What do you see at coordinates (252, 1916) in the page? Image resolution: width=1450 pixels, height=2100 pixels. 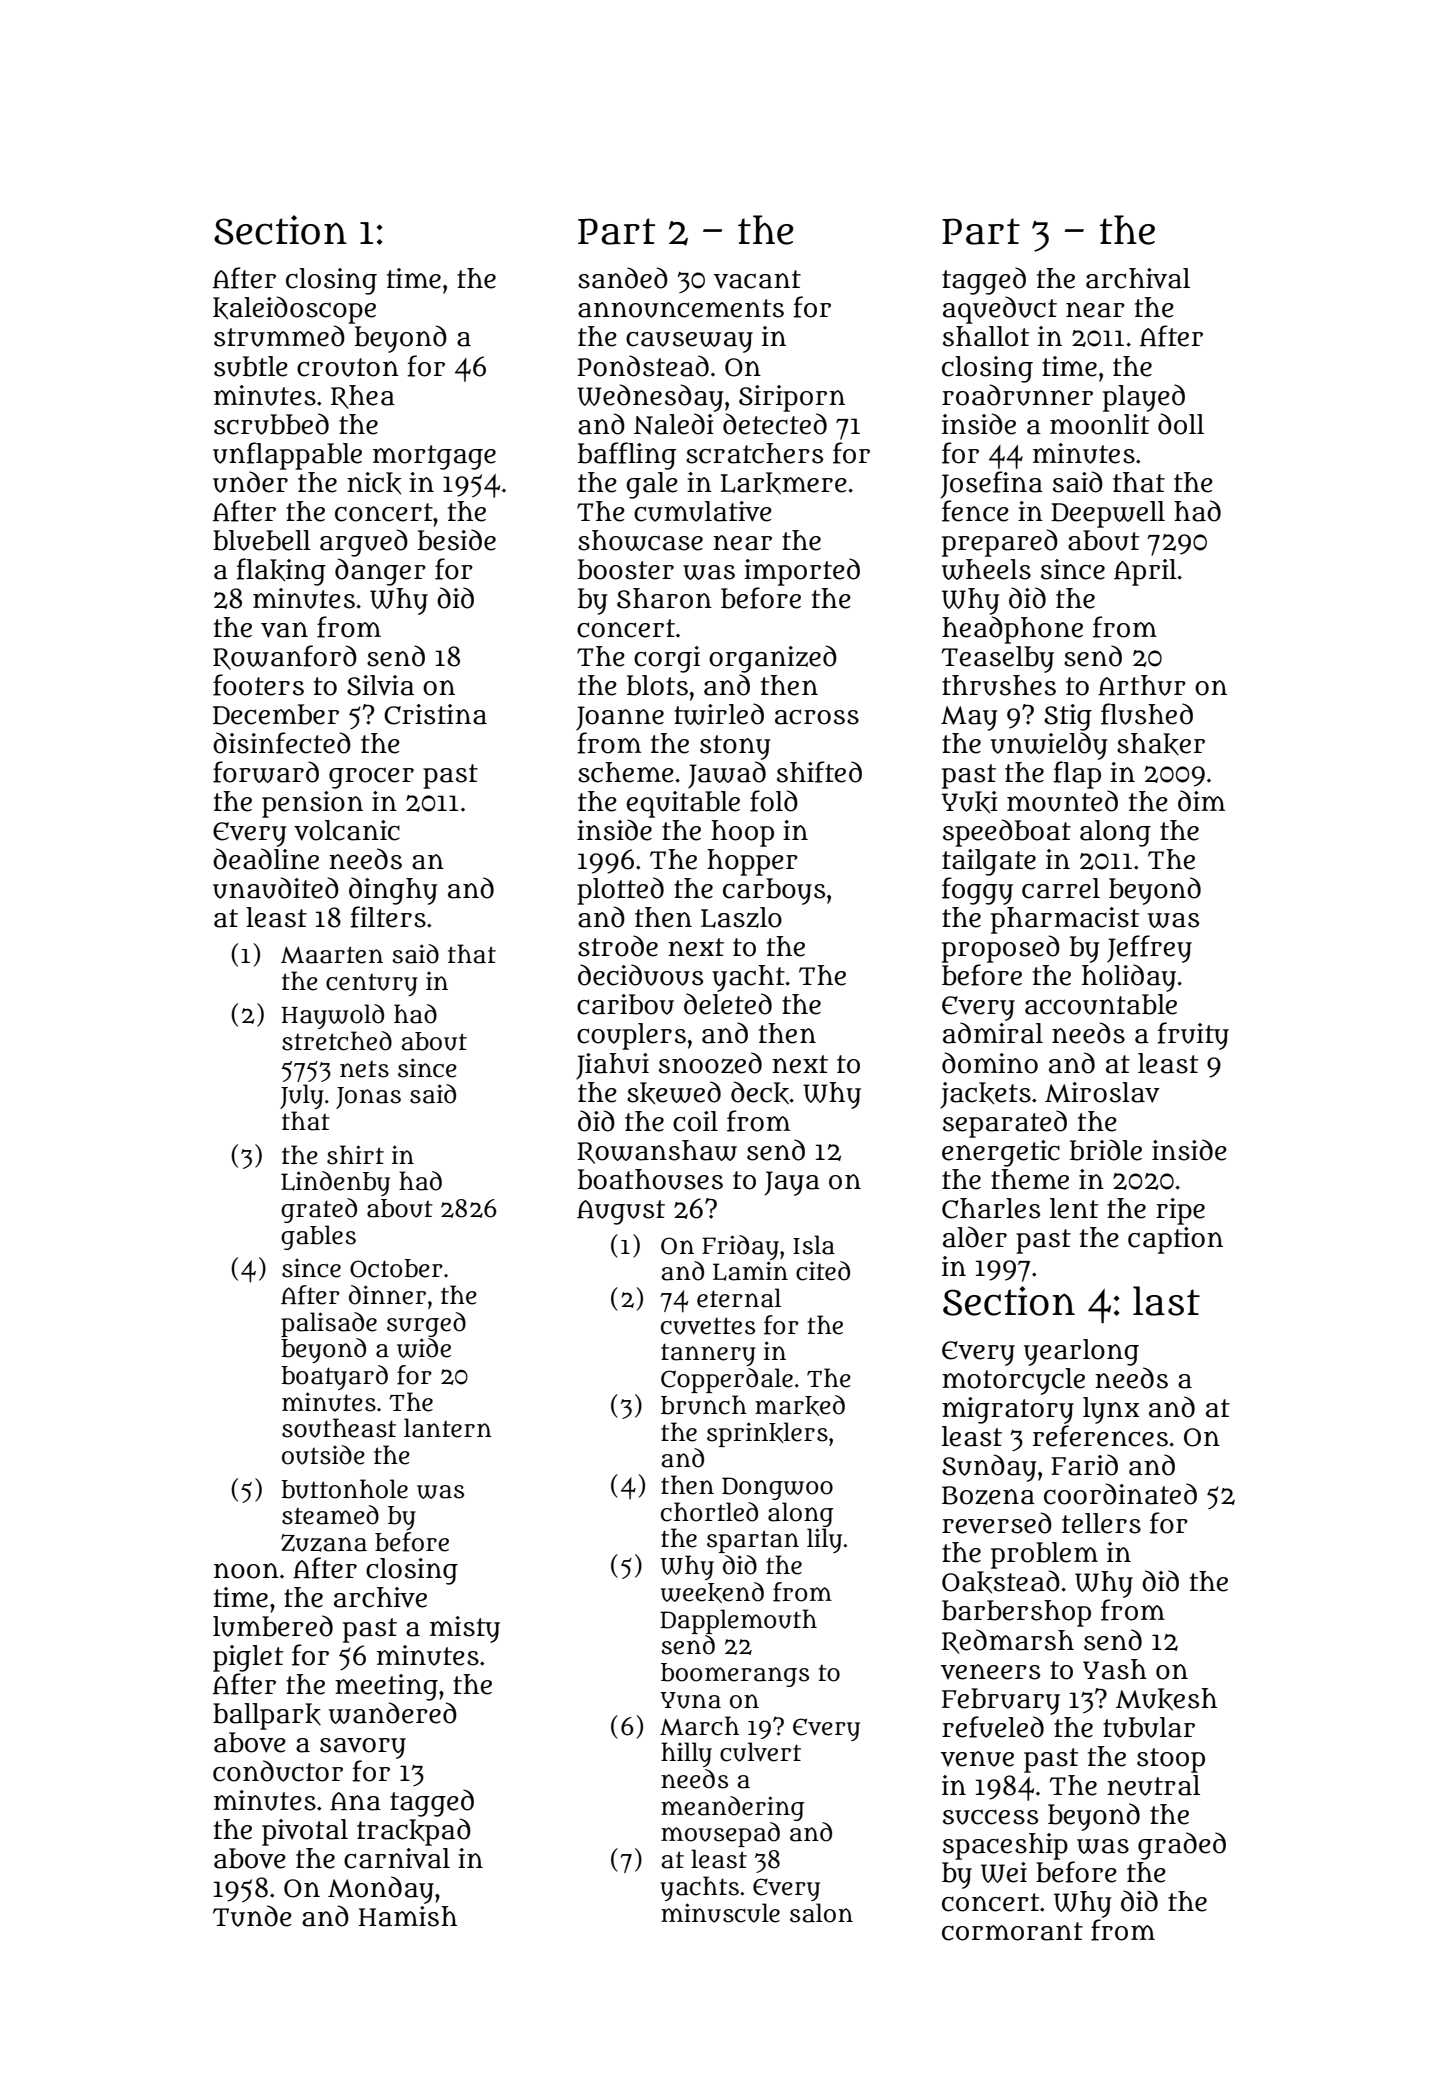 I see `Tunde` at bounding box center [252, 1916].
